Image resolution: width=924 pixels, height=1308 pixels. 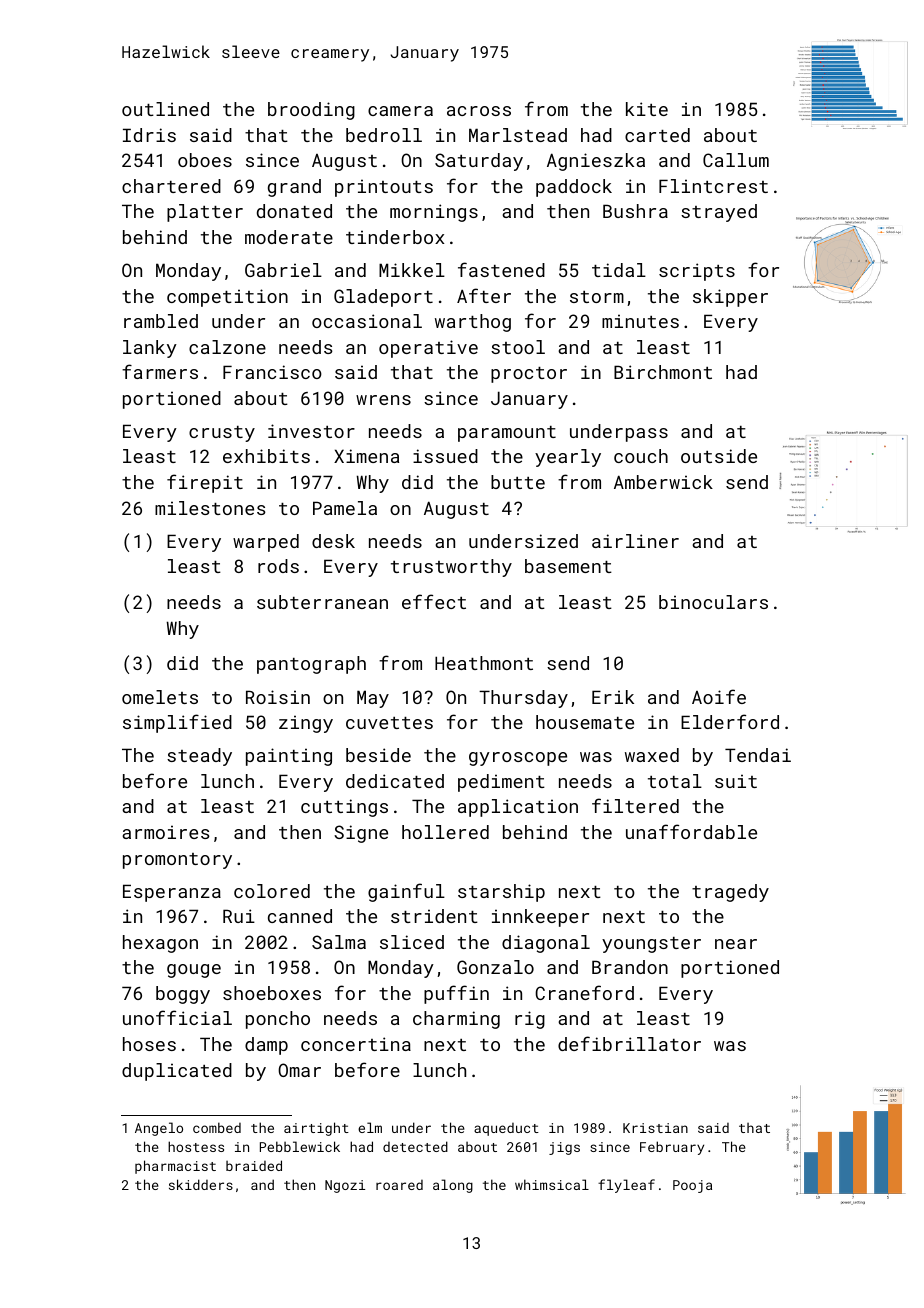 I want to click on simplified, so click(x=177, y=723).
